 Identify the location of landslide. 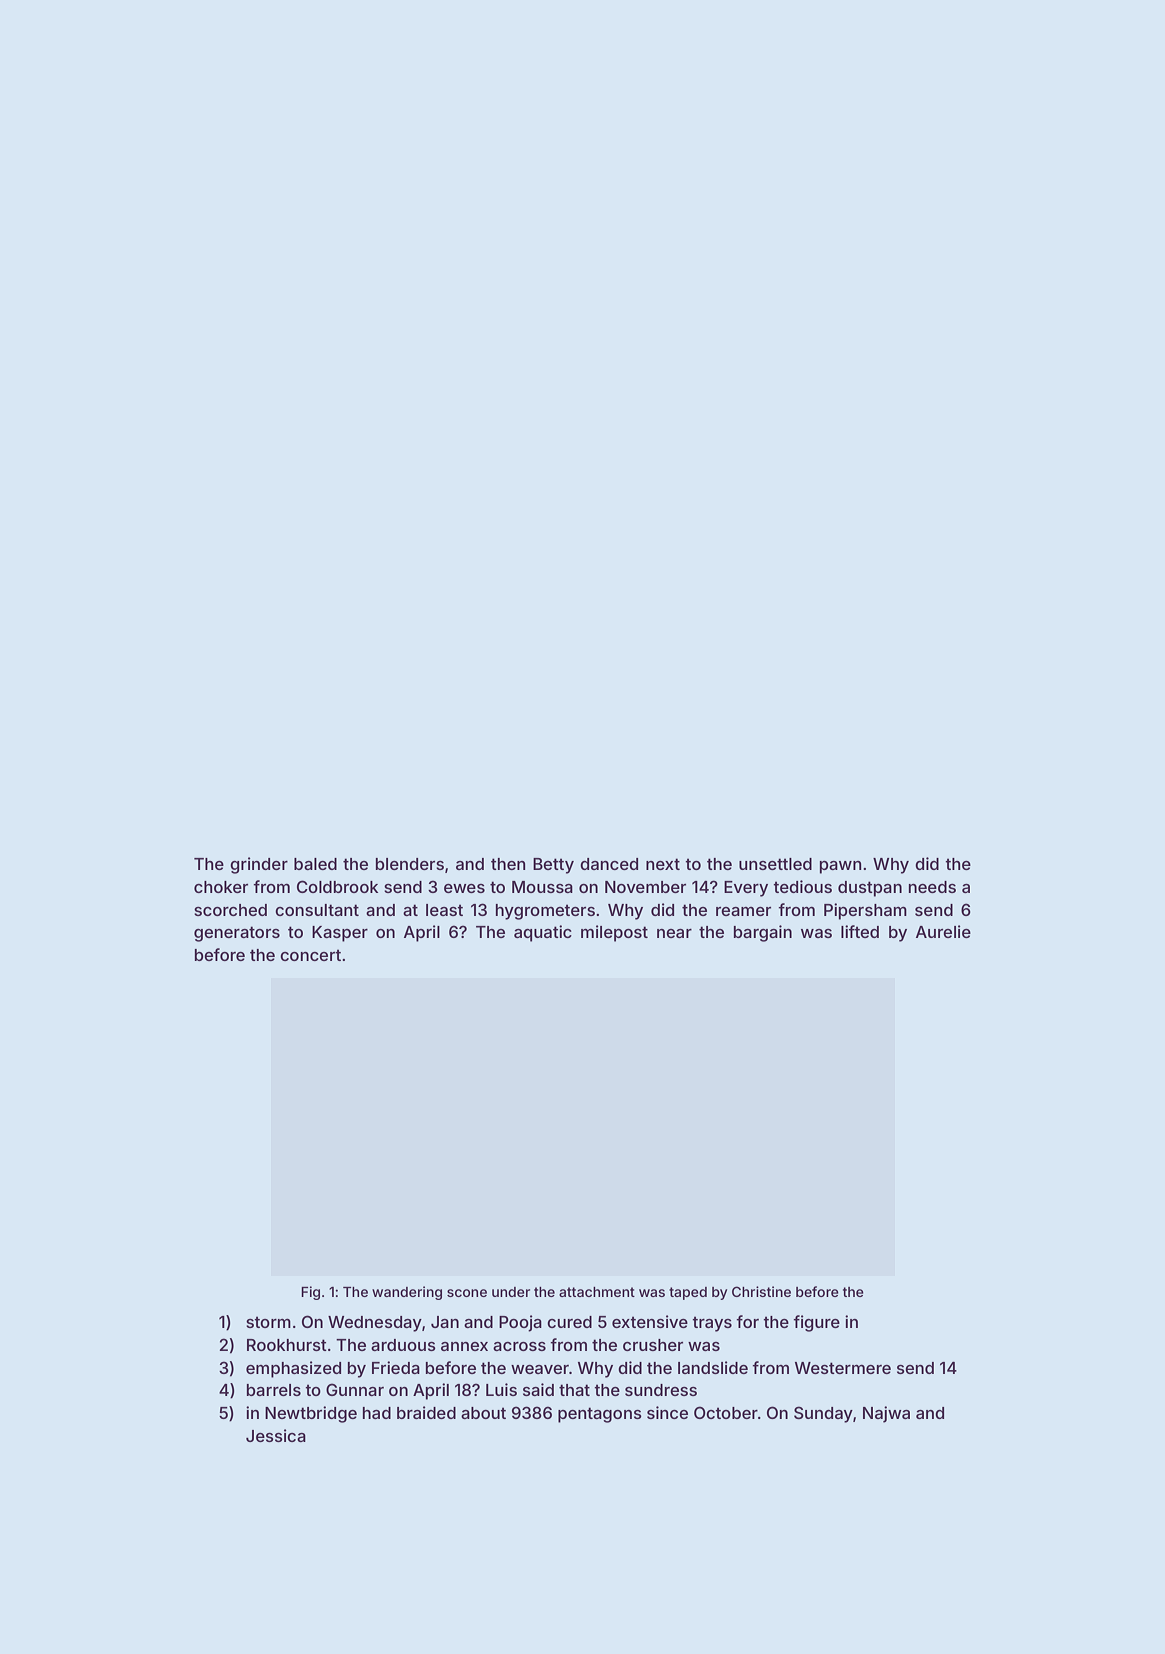
(713, 1367).
